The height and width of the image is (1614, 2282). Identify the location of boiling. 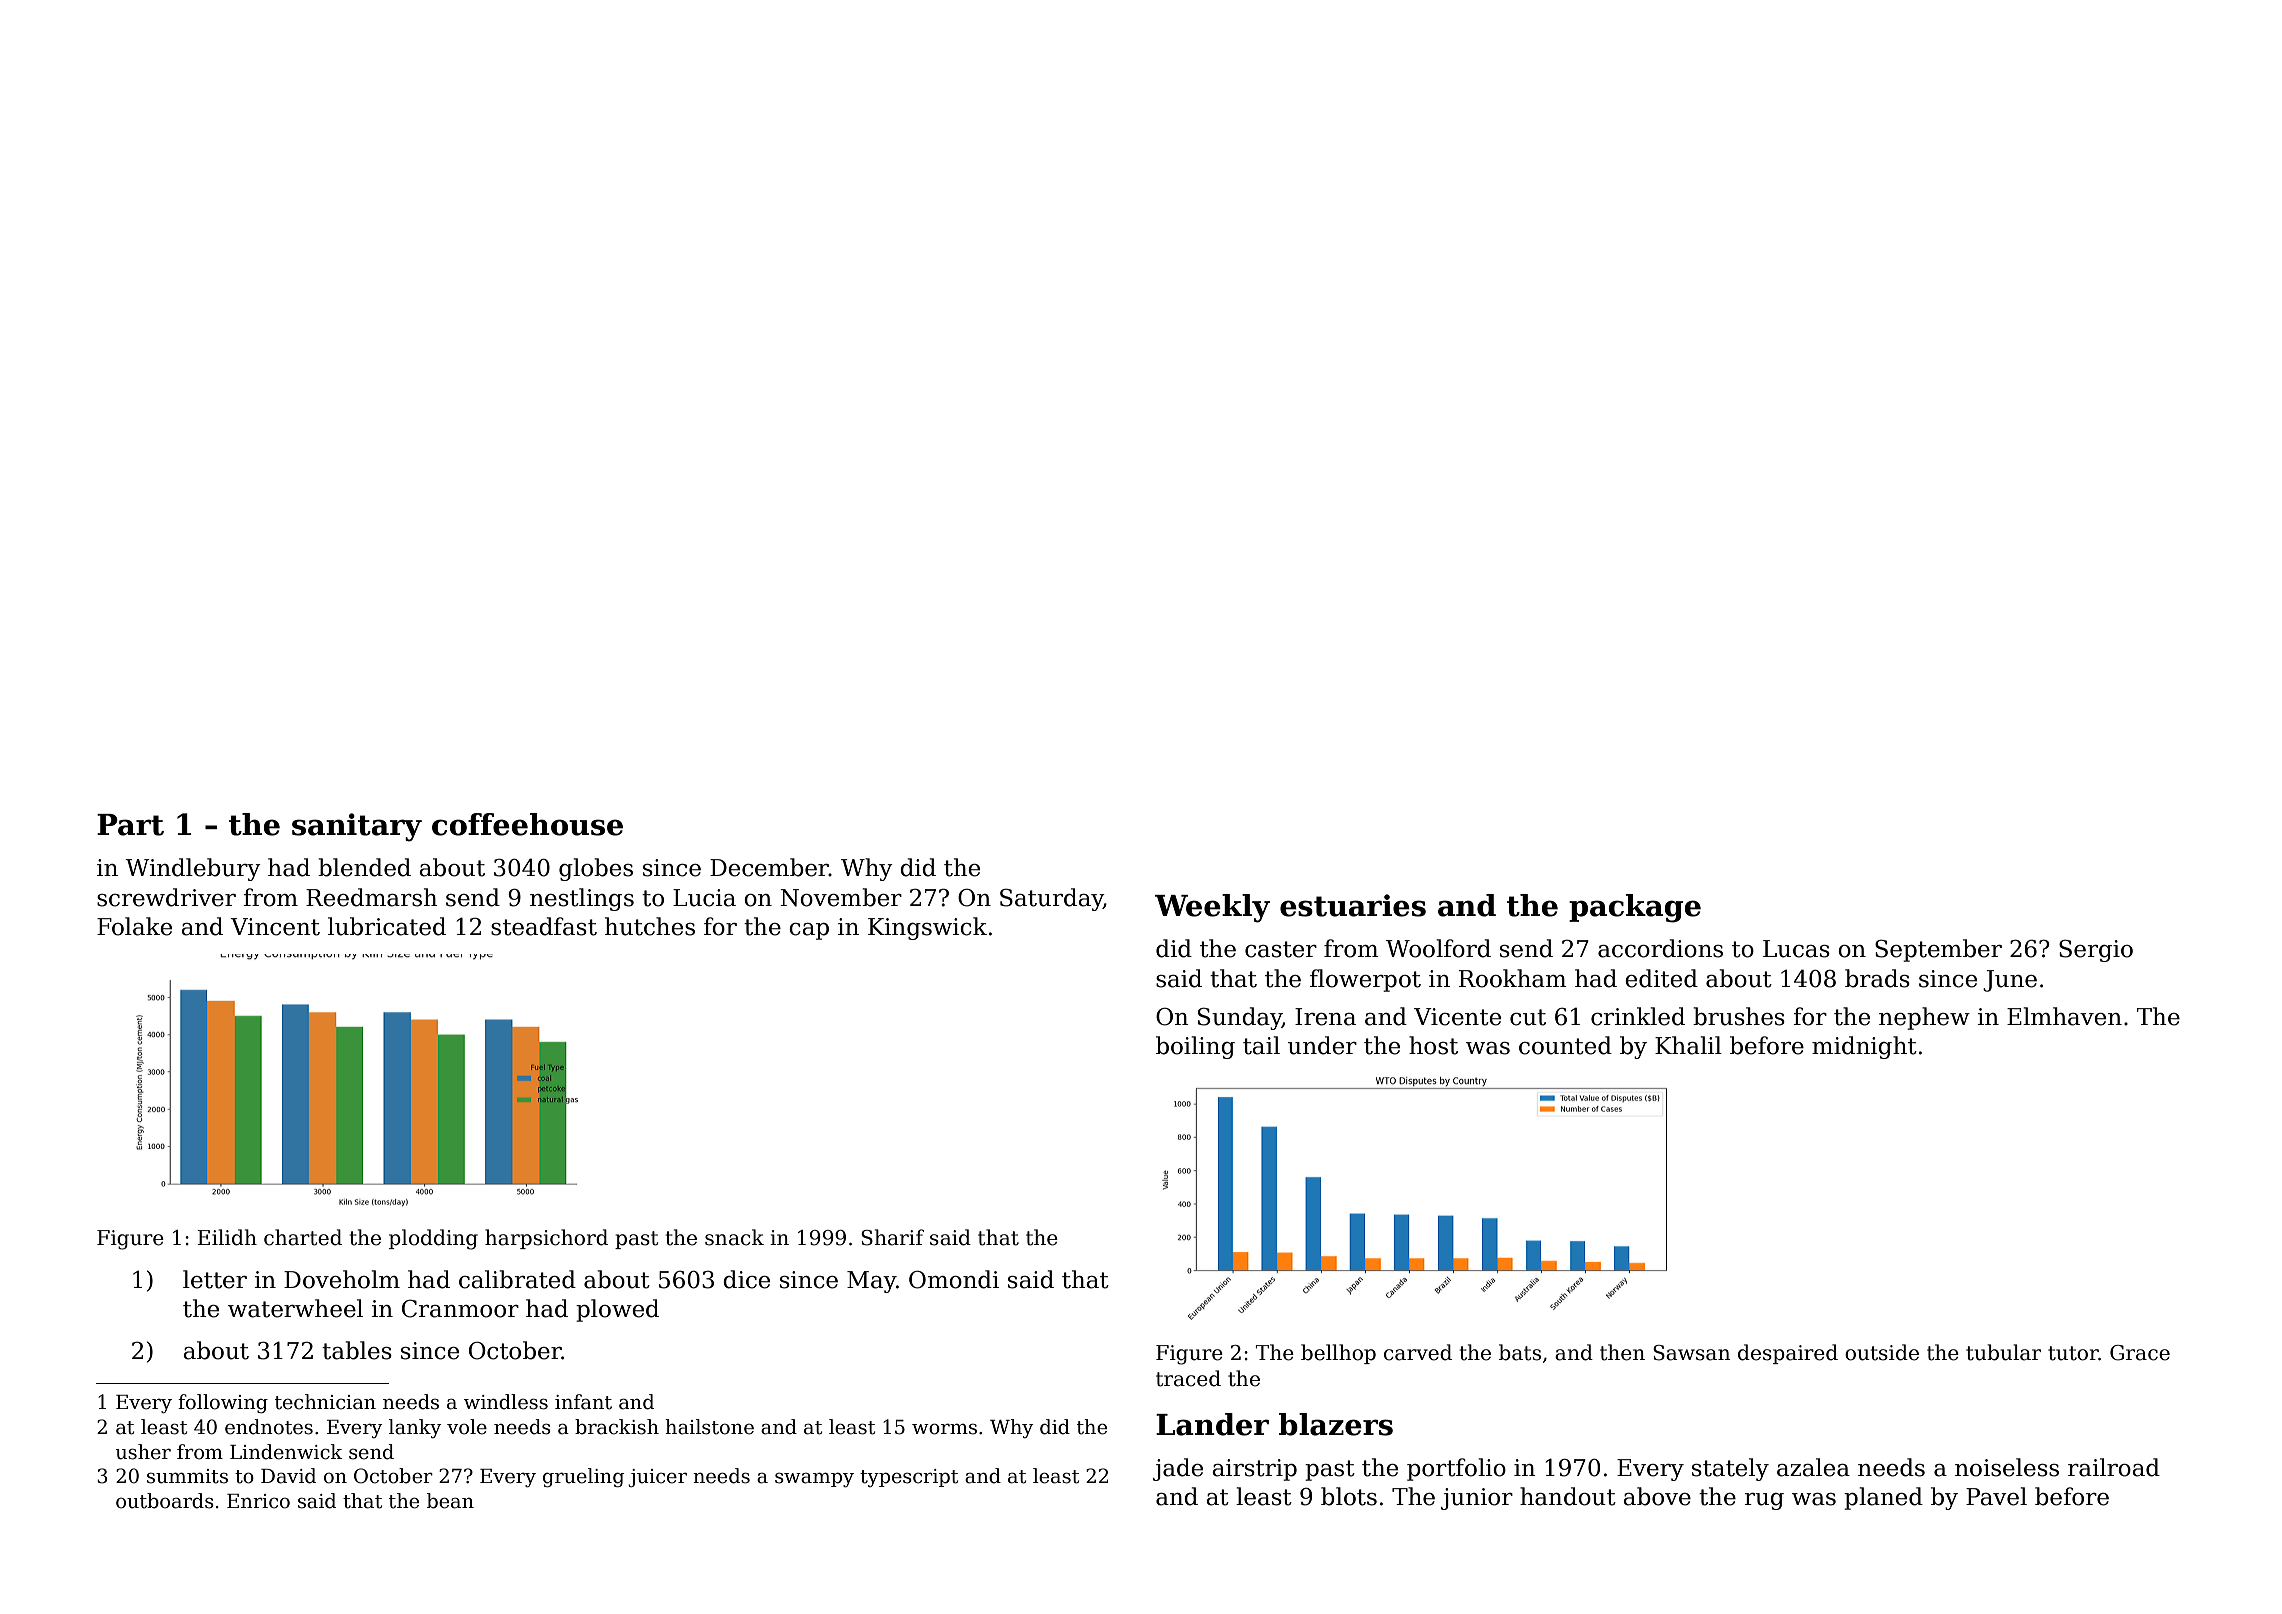
(1195, 1047).
